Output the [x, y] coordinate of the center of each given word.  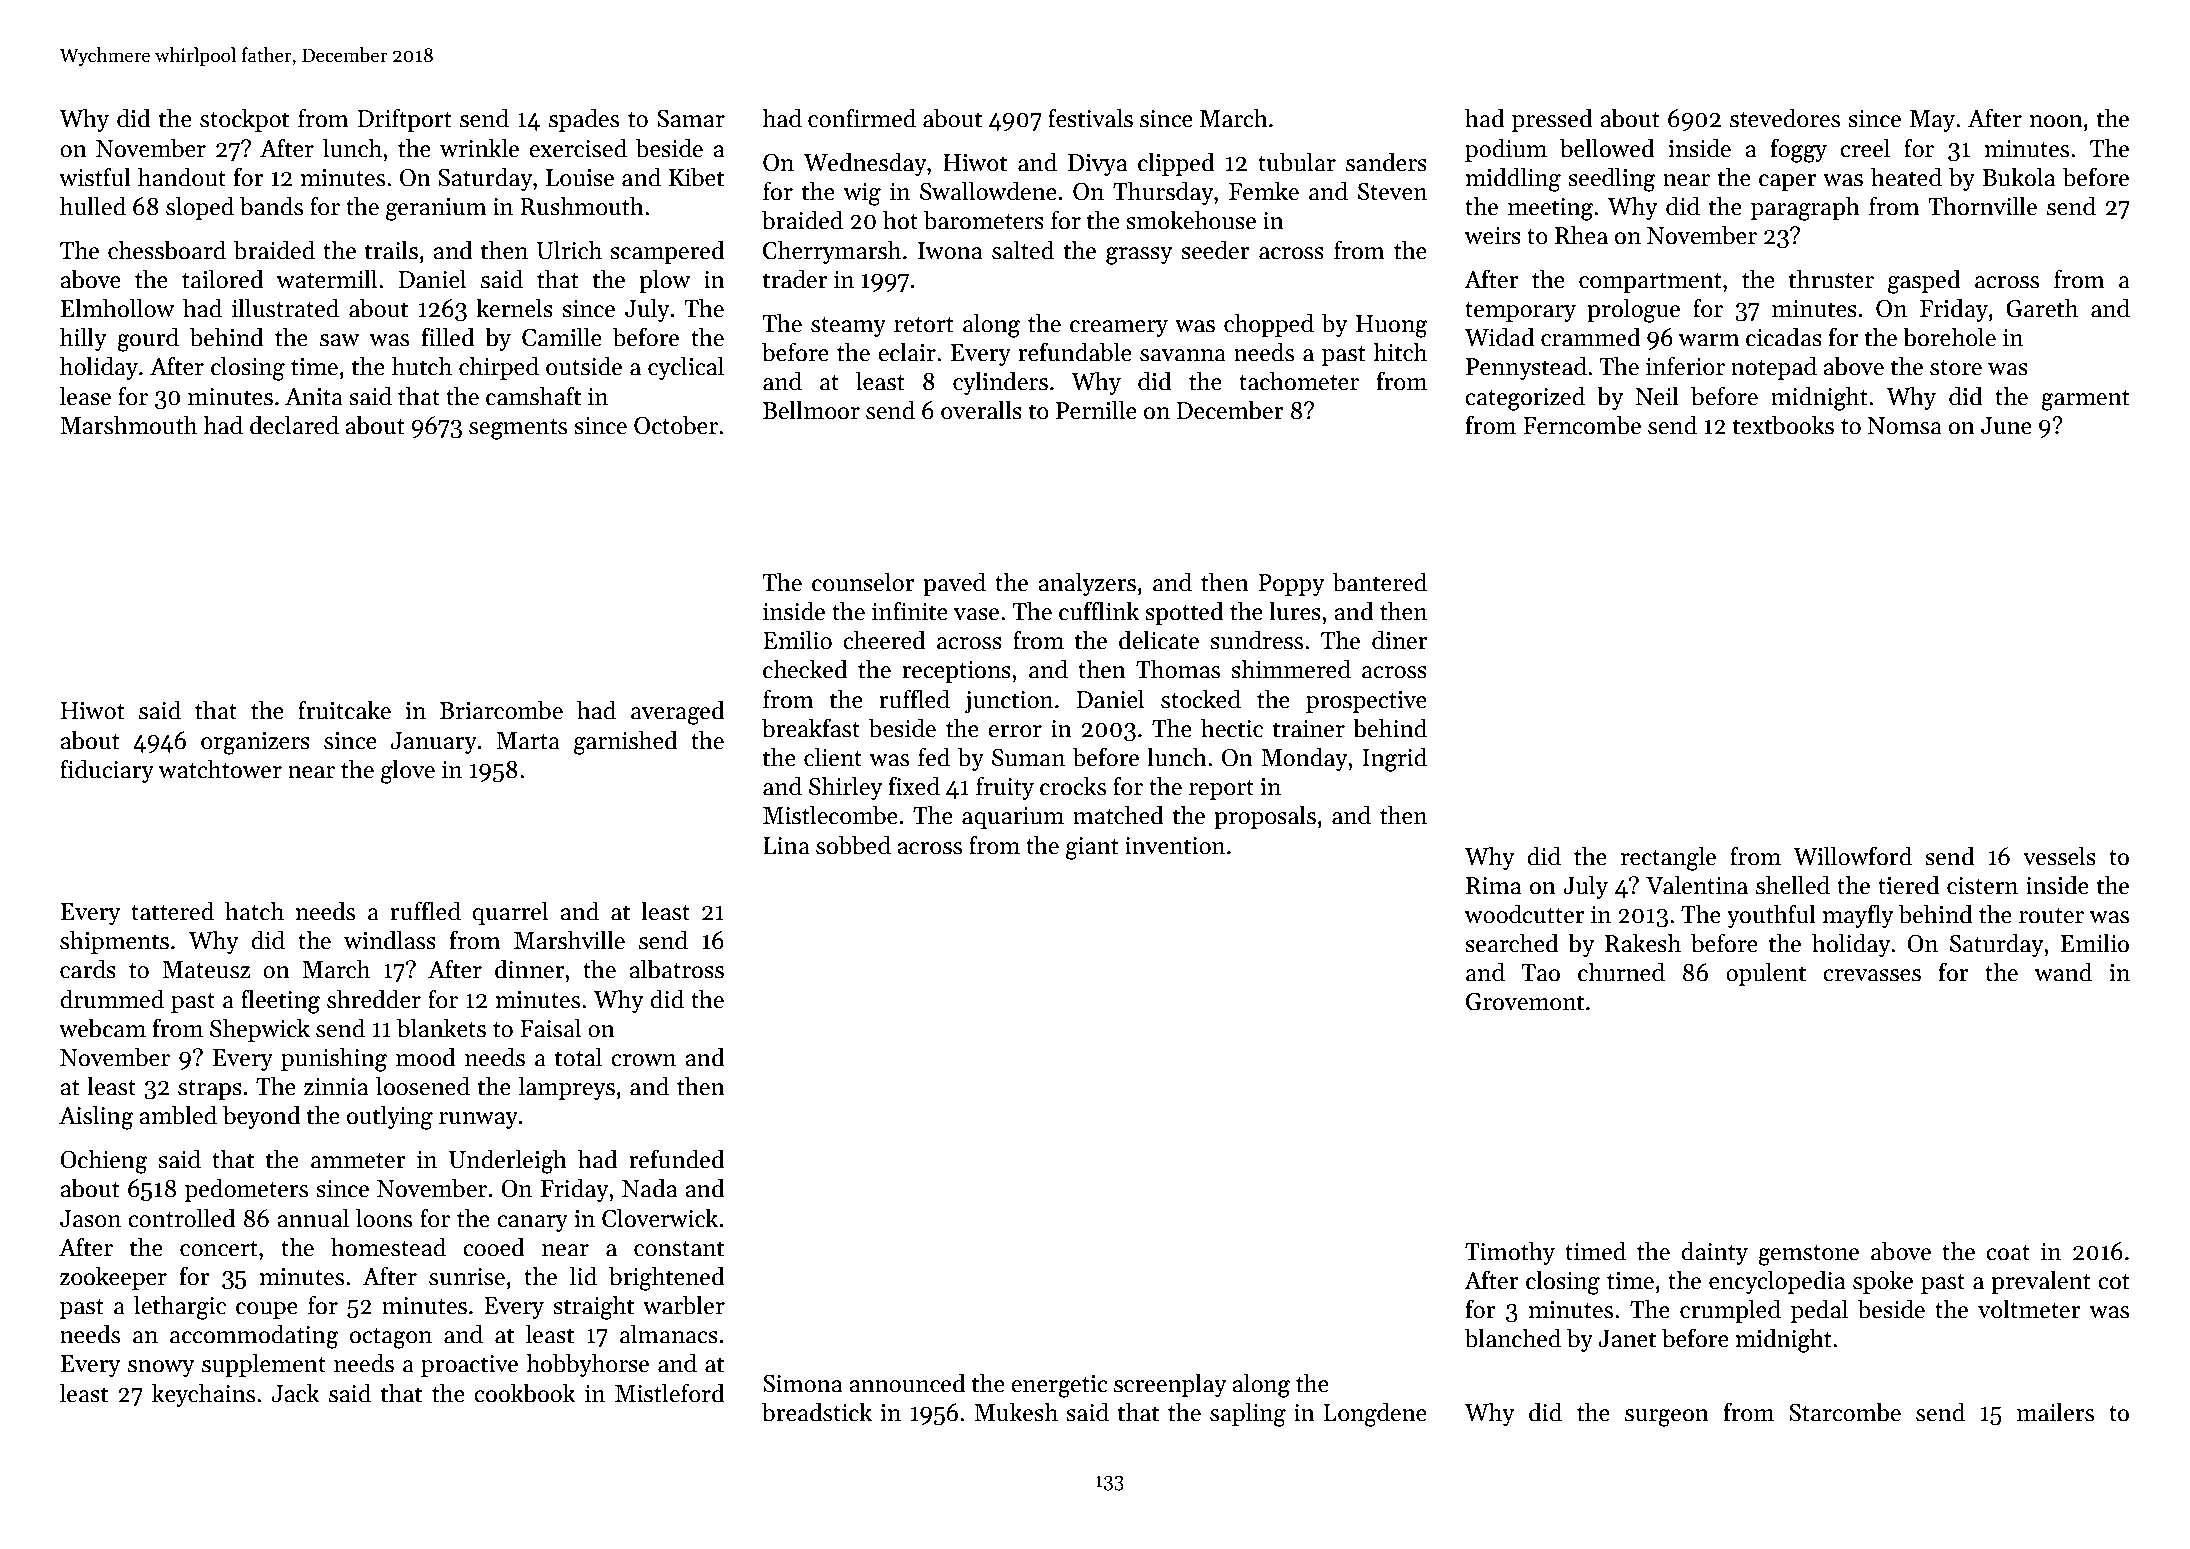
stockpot [244, 120]
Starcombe [1845, 1412]
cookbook [525, 1393]
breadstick [817, 1412]
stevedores [1785, 118]
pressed [1552, 120]
